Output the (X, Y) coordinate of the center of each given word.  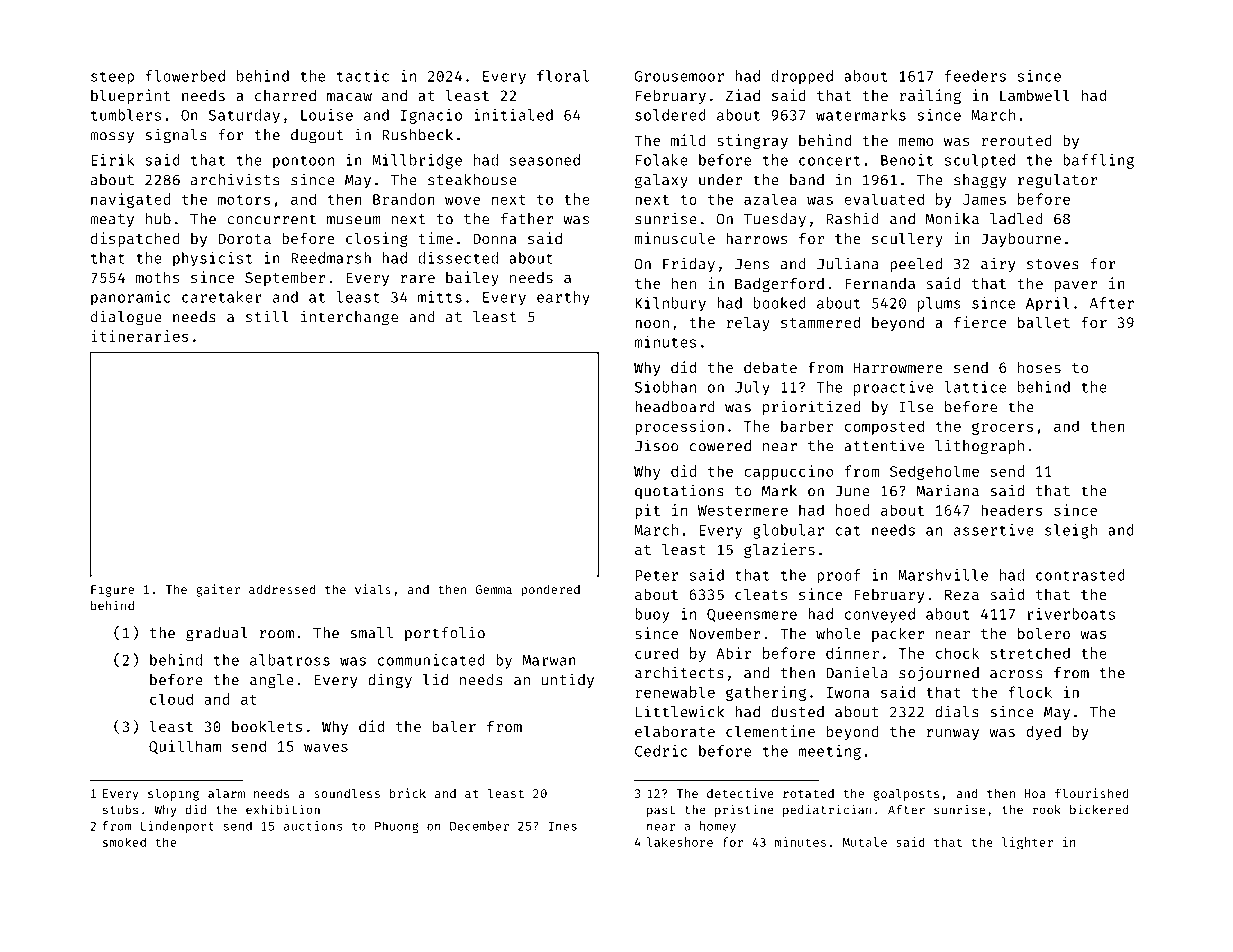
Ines (563, 826)
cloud (171, 699)
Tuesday (775, 220)
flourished (1092, 793)
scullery (907, 240)
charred (285, 95)
